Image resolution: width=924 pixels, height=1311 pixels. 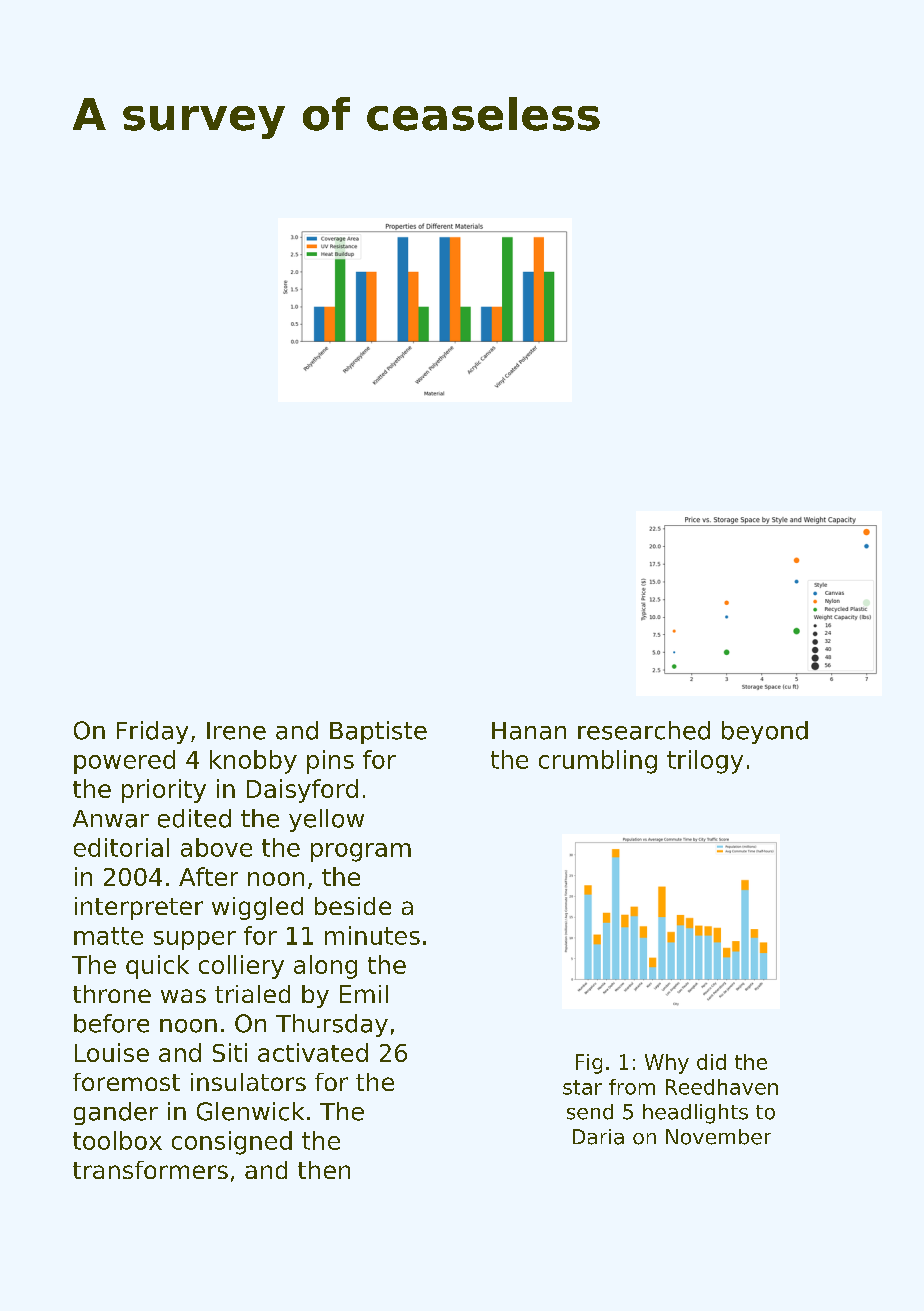 What do you see at coordinates (378, 732) in the document?
I see `Baptiste` at bounding box center [378, 732].
